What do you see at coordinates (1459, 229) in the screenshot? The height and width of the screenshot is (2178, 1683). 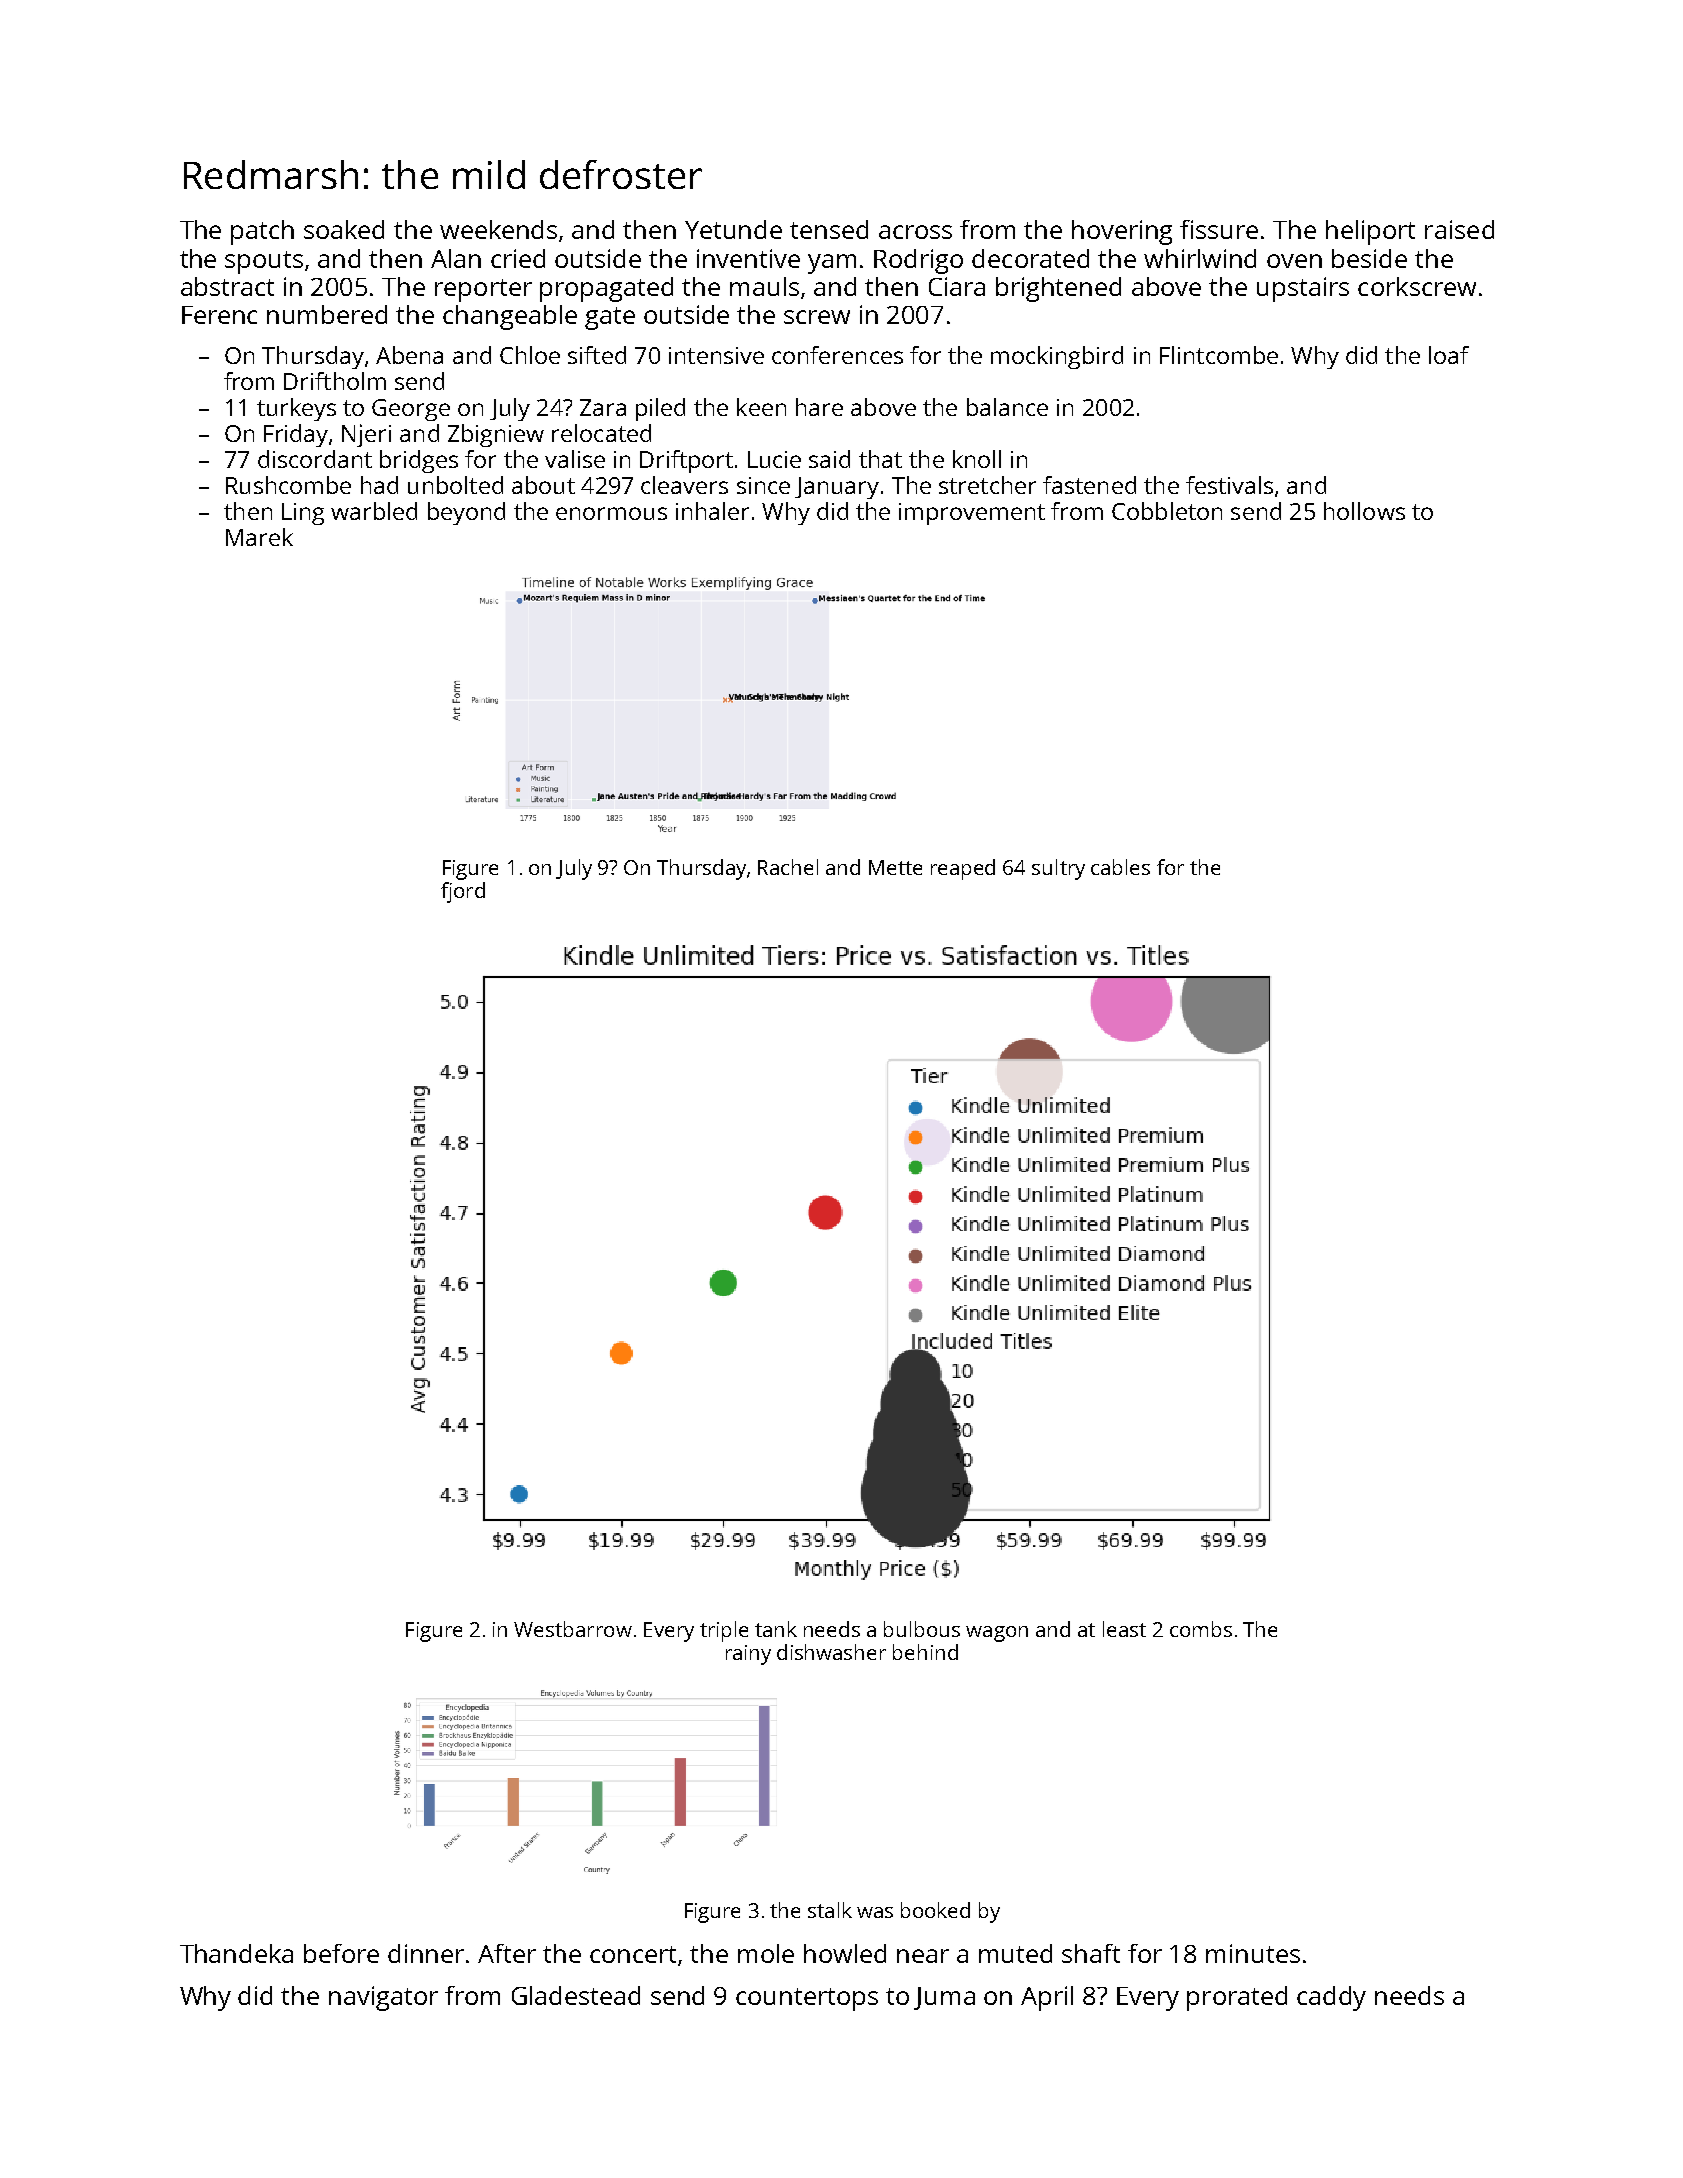 I see `raised` at bounding box center [1459, 229].
